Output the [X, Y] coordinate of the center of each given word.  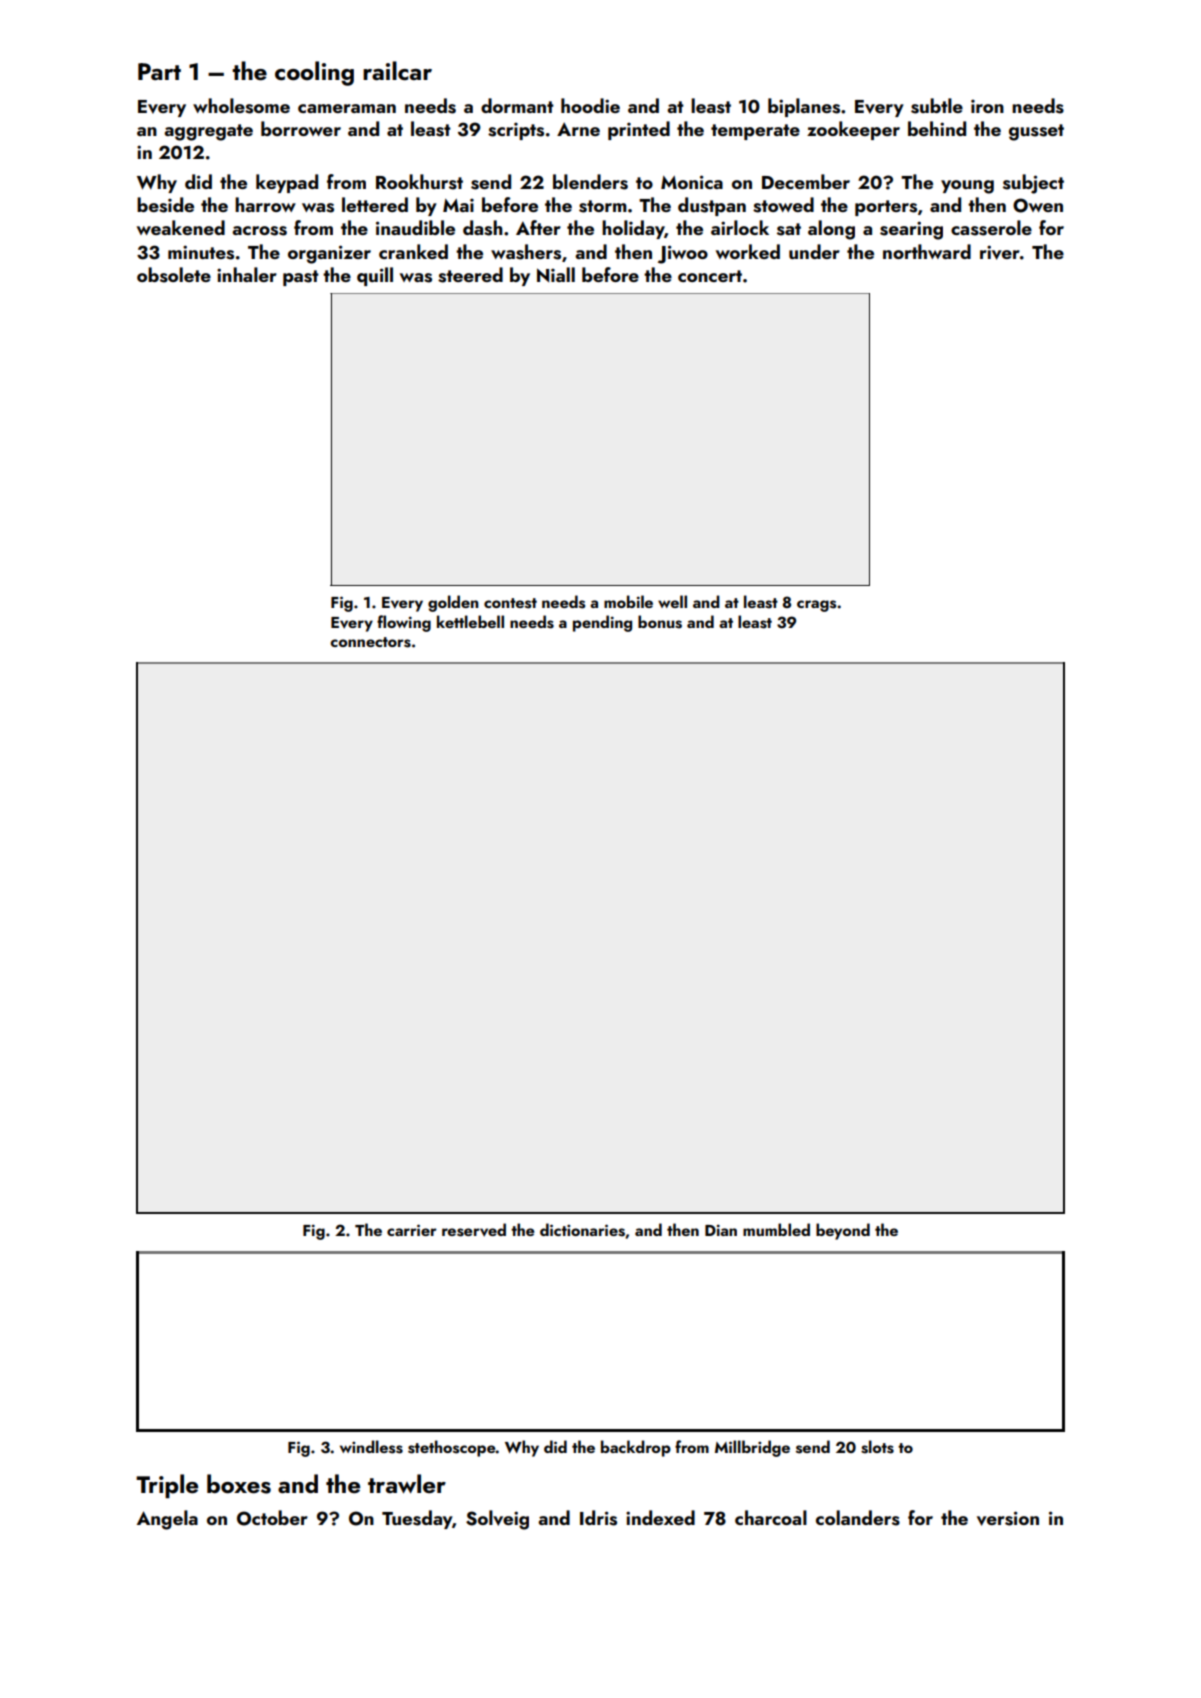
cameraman [347, 108]
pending [602, 623]
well [672, 601]
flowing [404, 623]
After [538, 227]
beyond [843, 1231]
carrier [412, 1230]
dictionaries [582, 1230]
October [272, 1518]
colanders [858, 1518]
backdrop [636, 1448]
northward [927, 251]
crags [816, 606]
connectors [370, 642]
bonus [660, 622]
